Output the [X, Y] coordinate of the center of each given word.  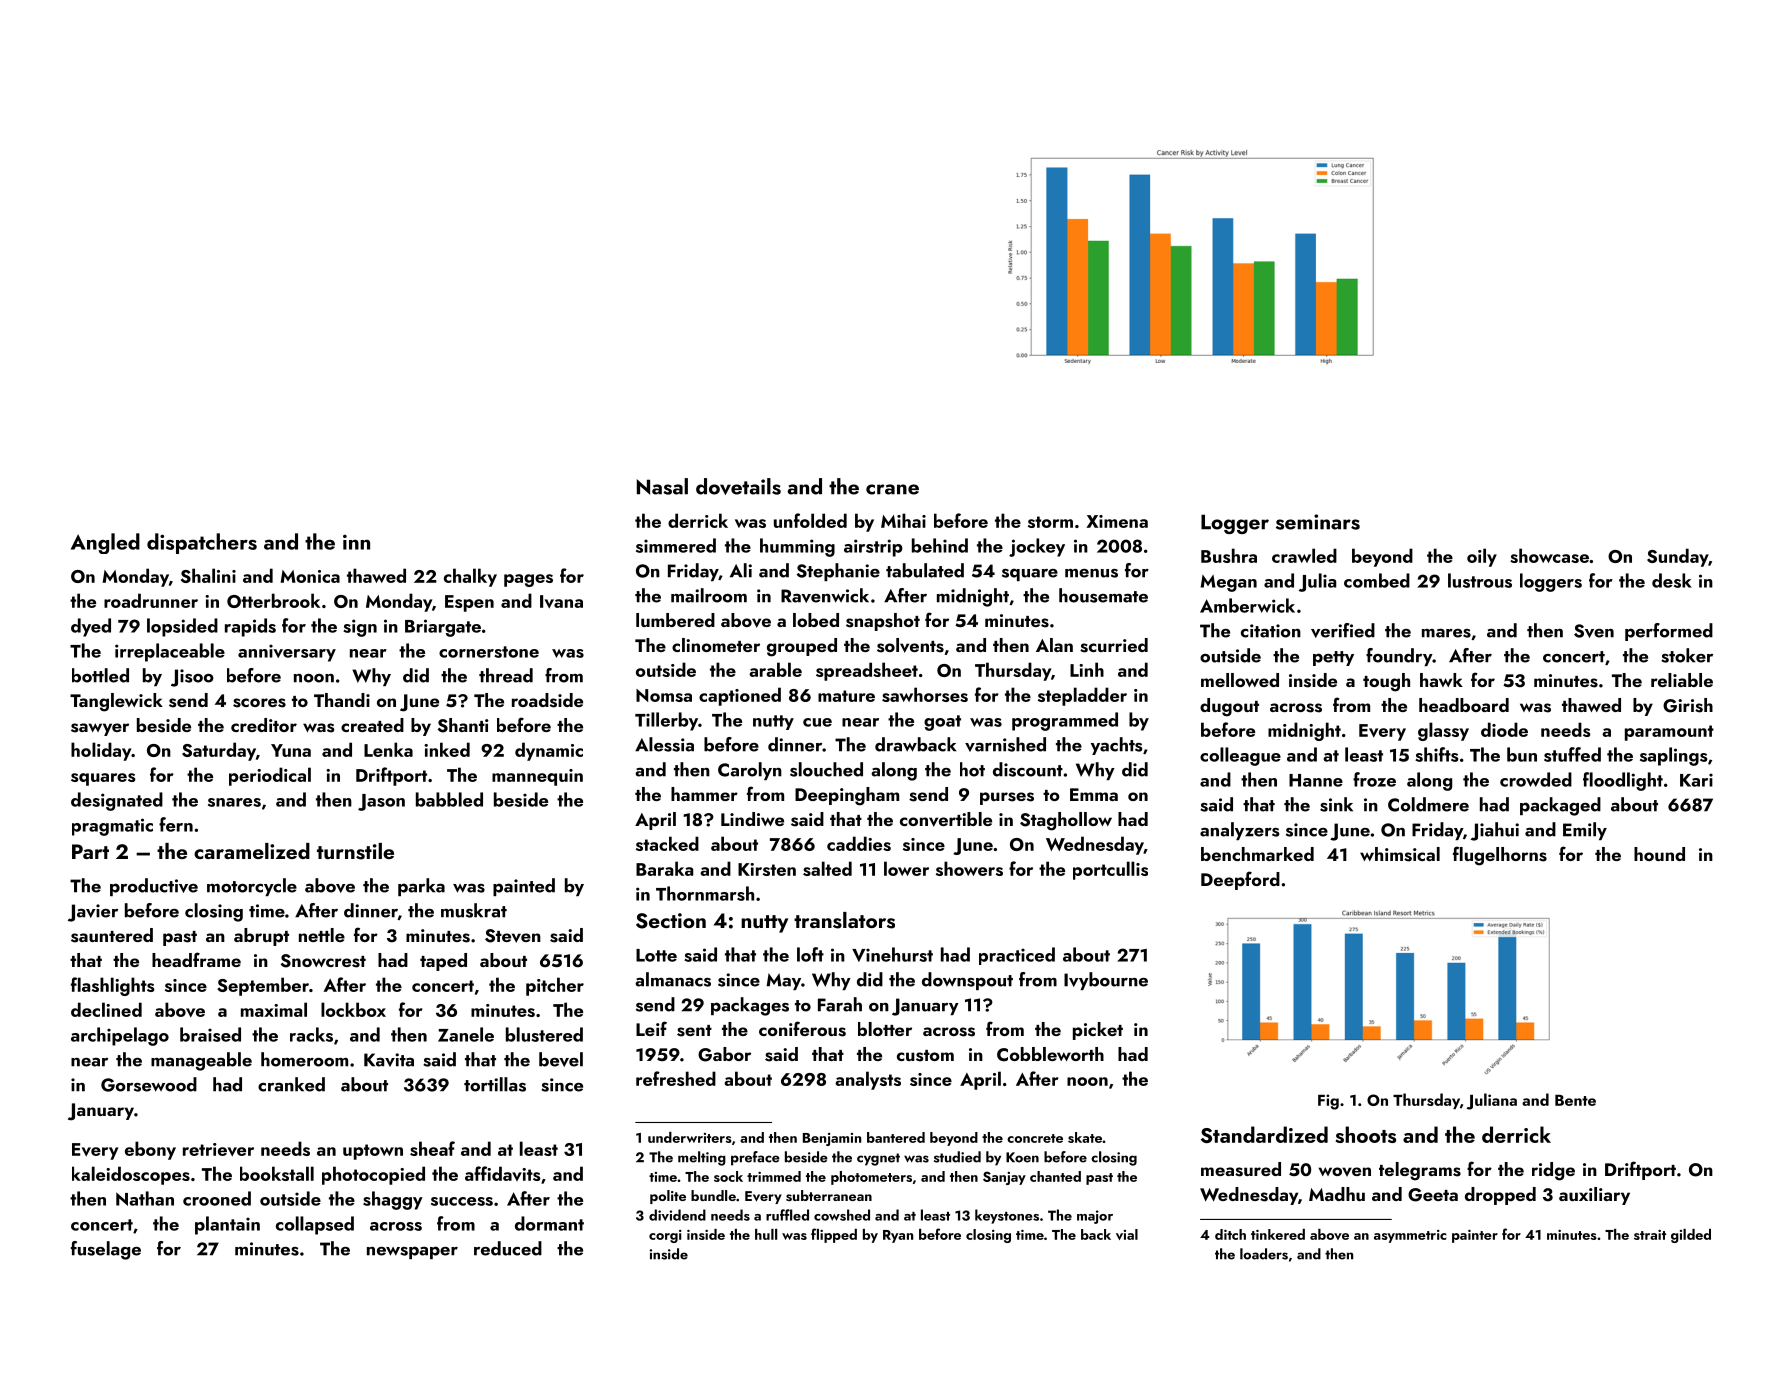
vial [1127, 1234]
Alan [1054, 645]
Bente [1575, 1100]
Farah [840, 1004]
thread [506, 675]
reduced [508, 1248]
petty [1333, 658]
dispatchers [202, 543]
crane [892, 489]
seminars [1318, 522]
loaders [1264, 1254]
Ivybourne [1106, 981]
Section [671, 921]
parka [421, 887]
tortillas [495, 1084]
